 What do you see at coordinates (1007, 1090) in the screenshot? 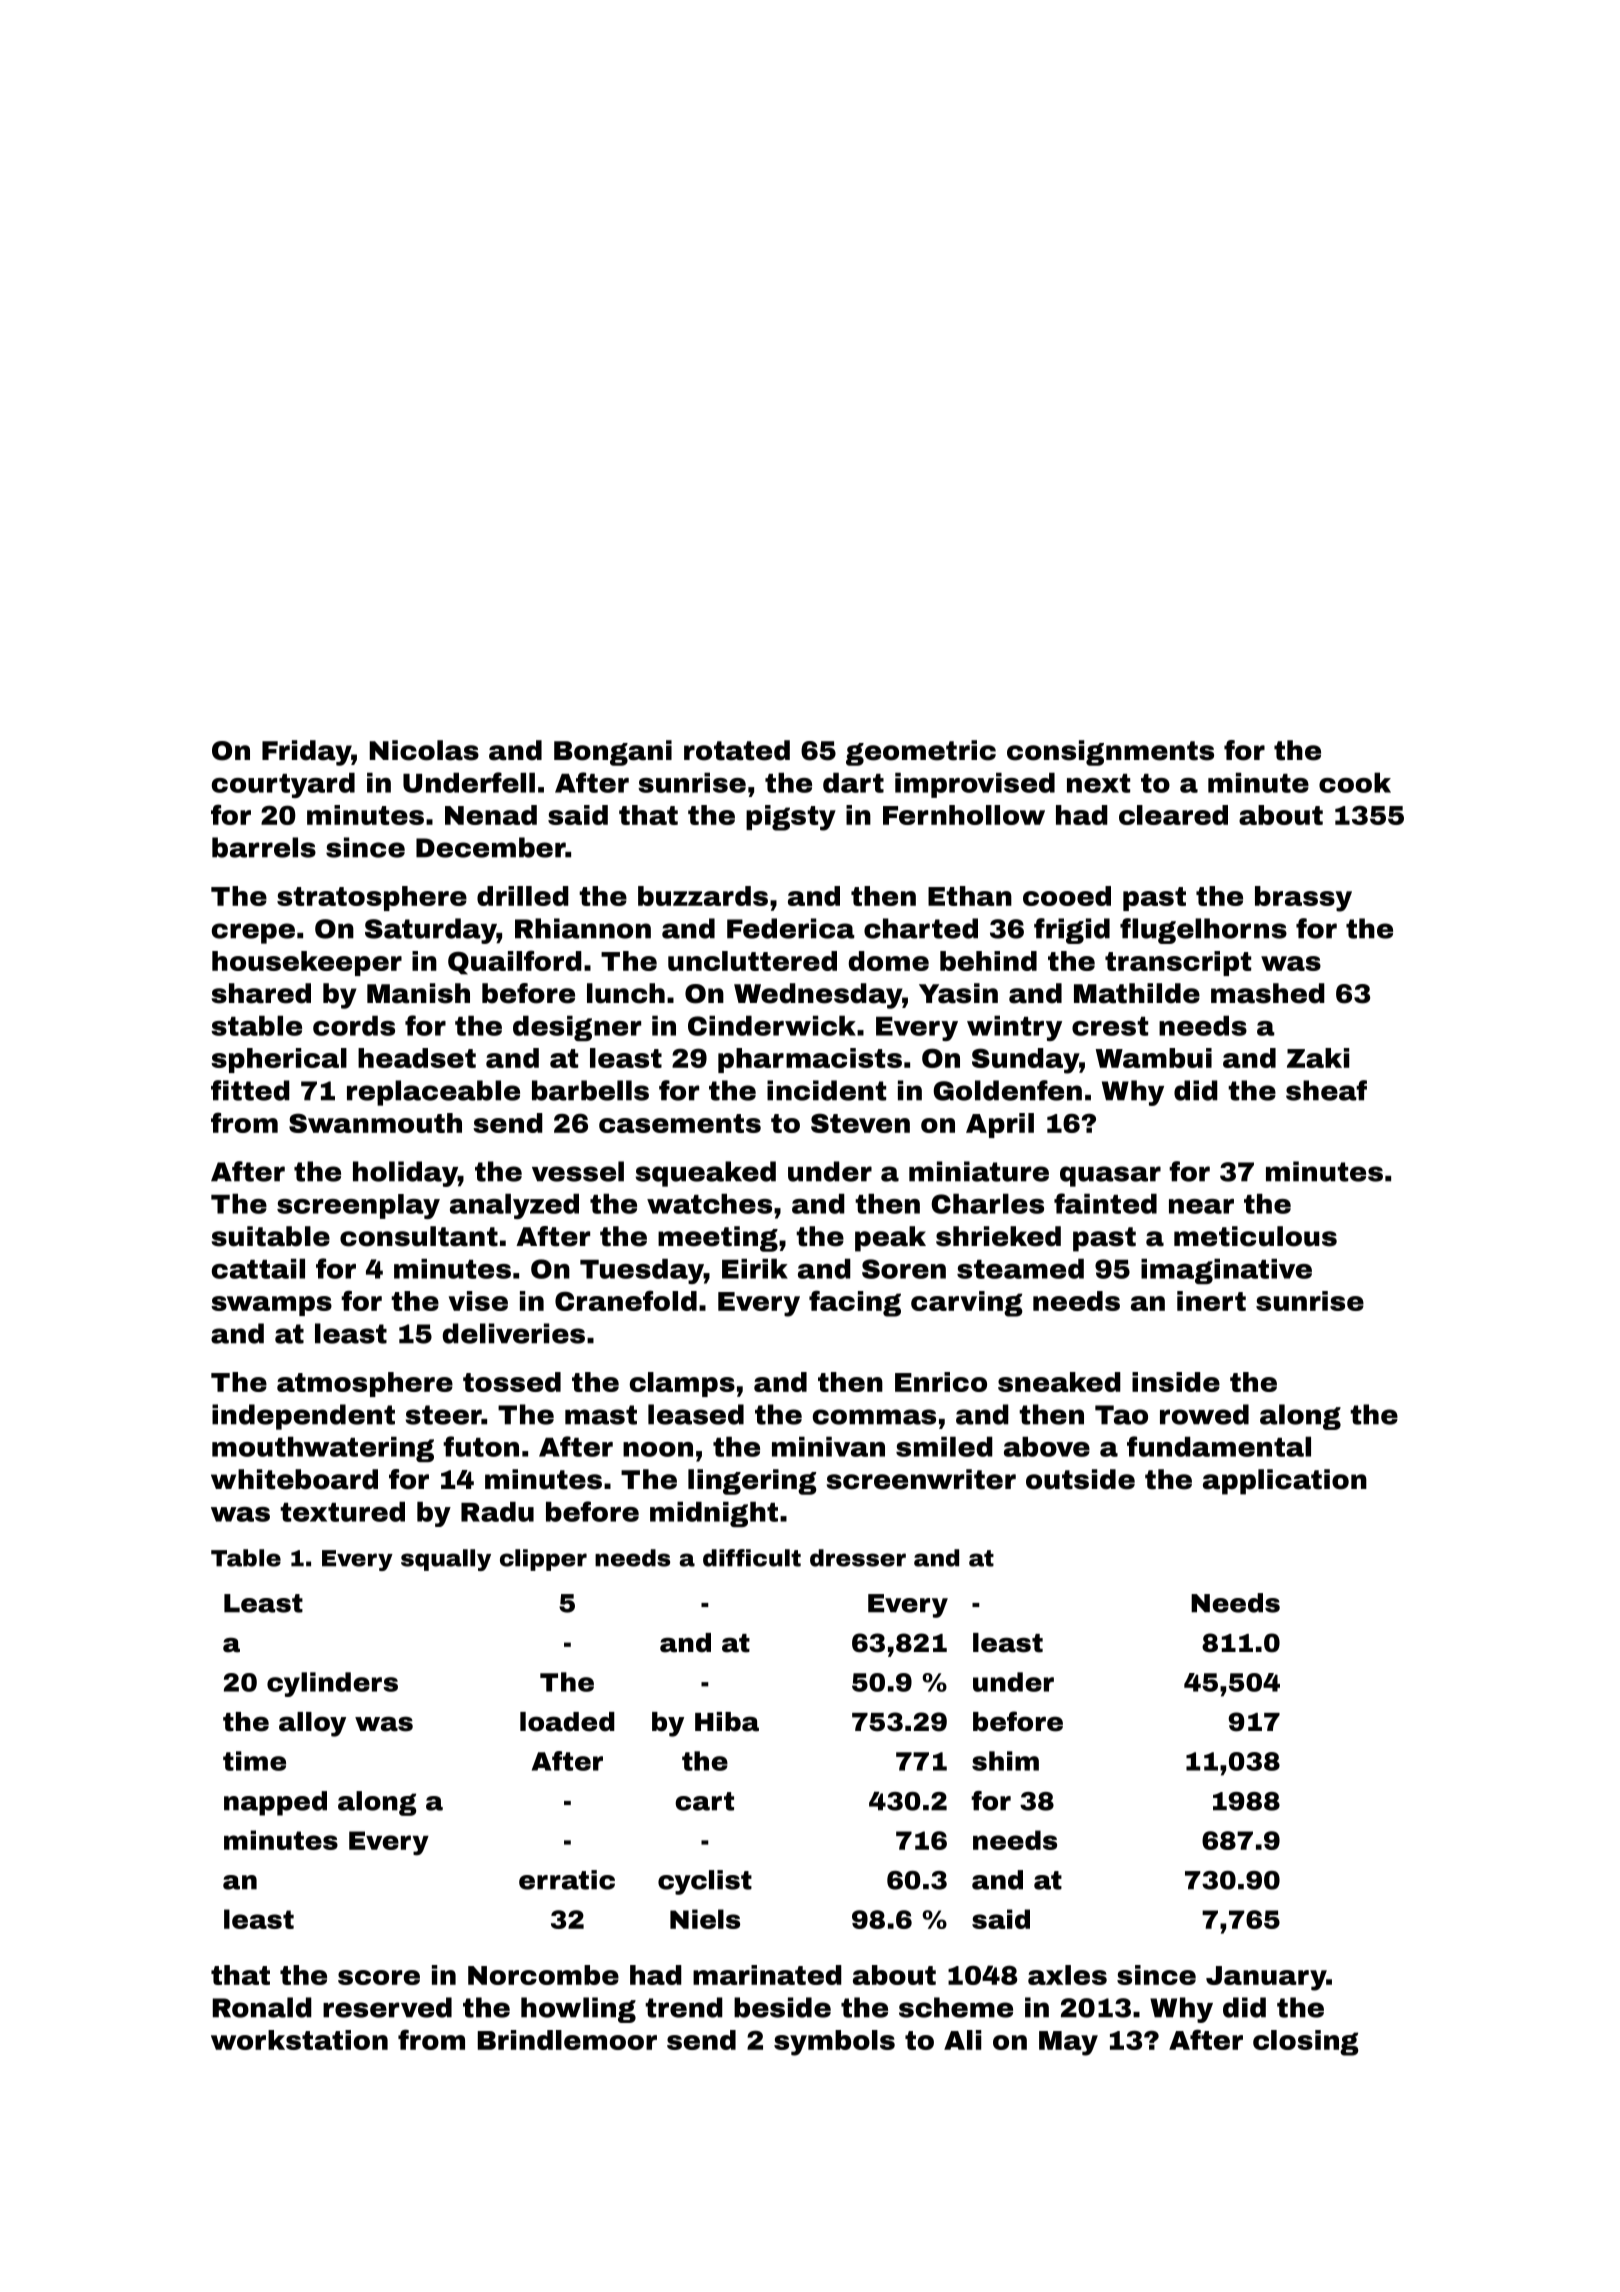
I see `Goldenfen` at bounding box center [1007, 1090].
